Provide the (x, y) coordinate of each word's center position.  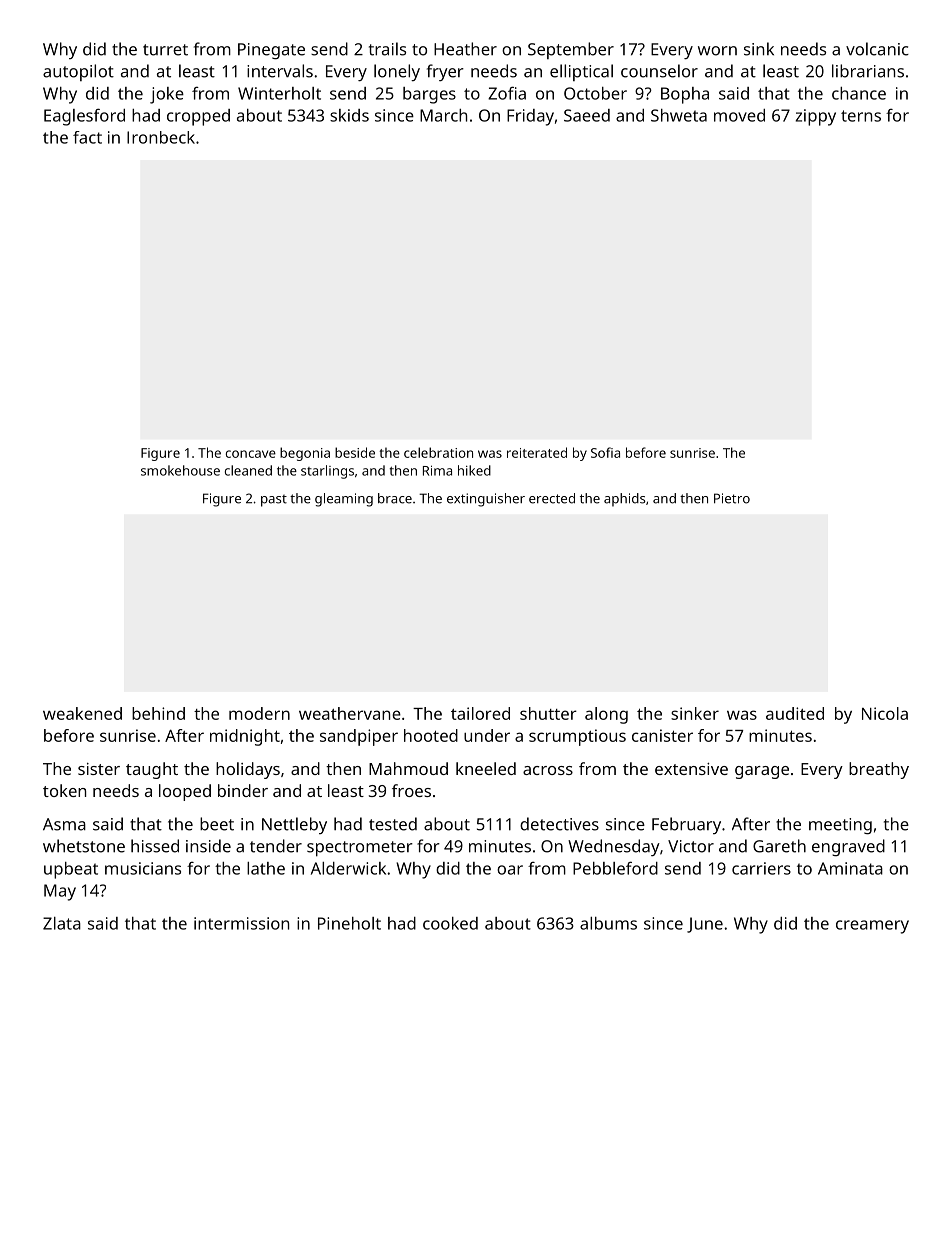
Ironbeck (161, 137)
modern (259, 713)
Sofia (605, 452)
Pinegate (271, 51)
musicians (143, 868)
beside (355, 452)
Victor (691, 846)
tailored (480, 713)
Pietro (732, 498)
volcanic (877, 49)
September (571, 50)
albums (608, 923)
